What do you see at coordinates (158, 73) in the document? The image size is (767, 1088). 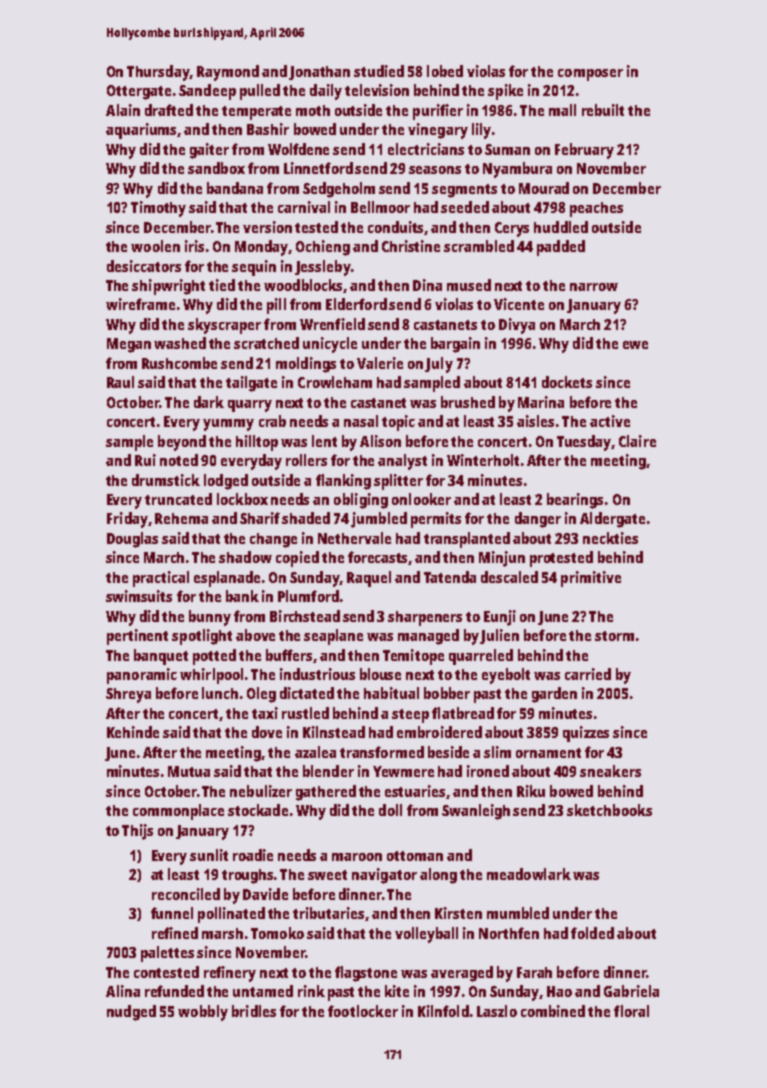 I see `Thursday` at bounding box center [158, 73].
